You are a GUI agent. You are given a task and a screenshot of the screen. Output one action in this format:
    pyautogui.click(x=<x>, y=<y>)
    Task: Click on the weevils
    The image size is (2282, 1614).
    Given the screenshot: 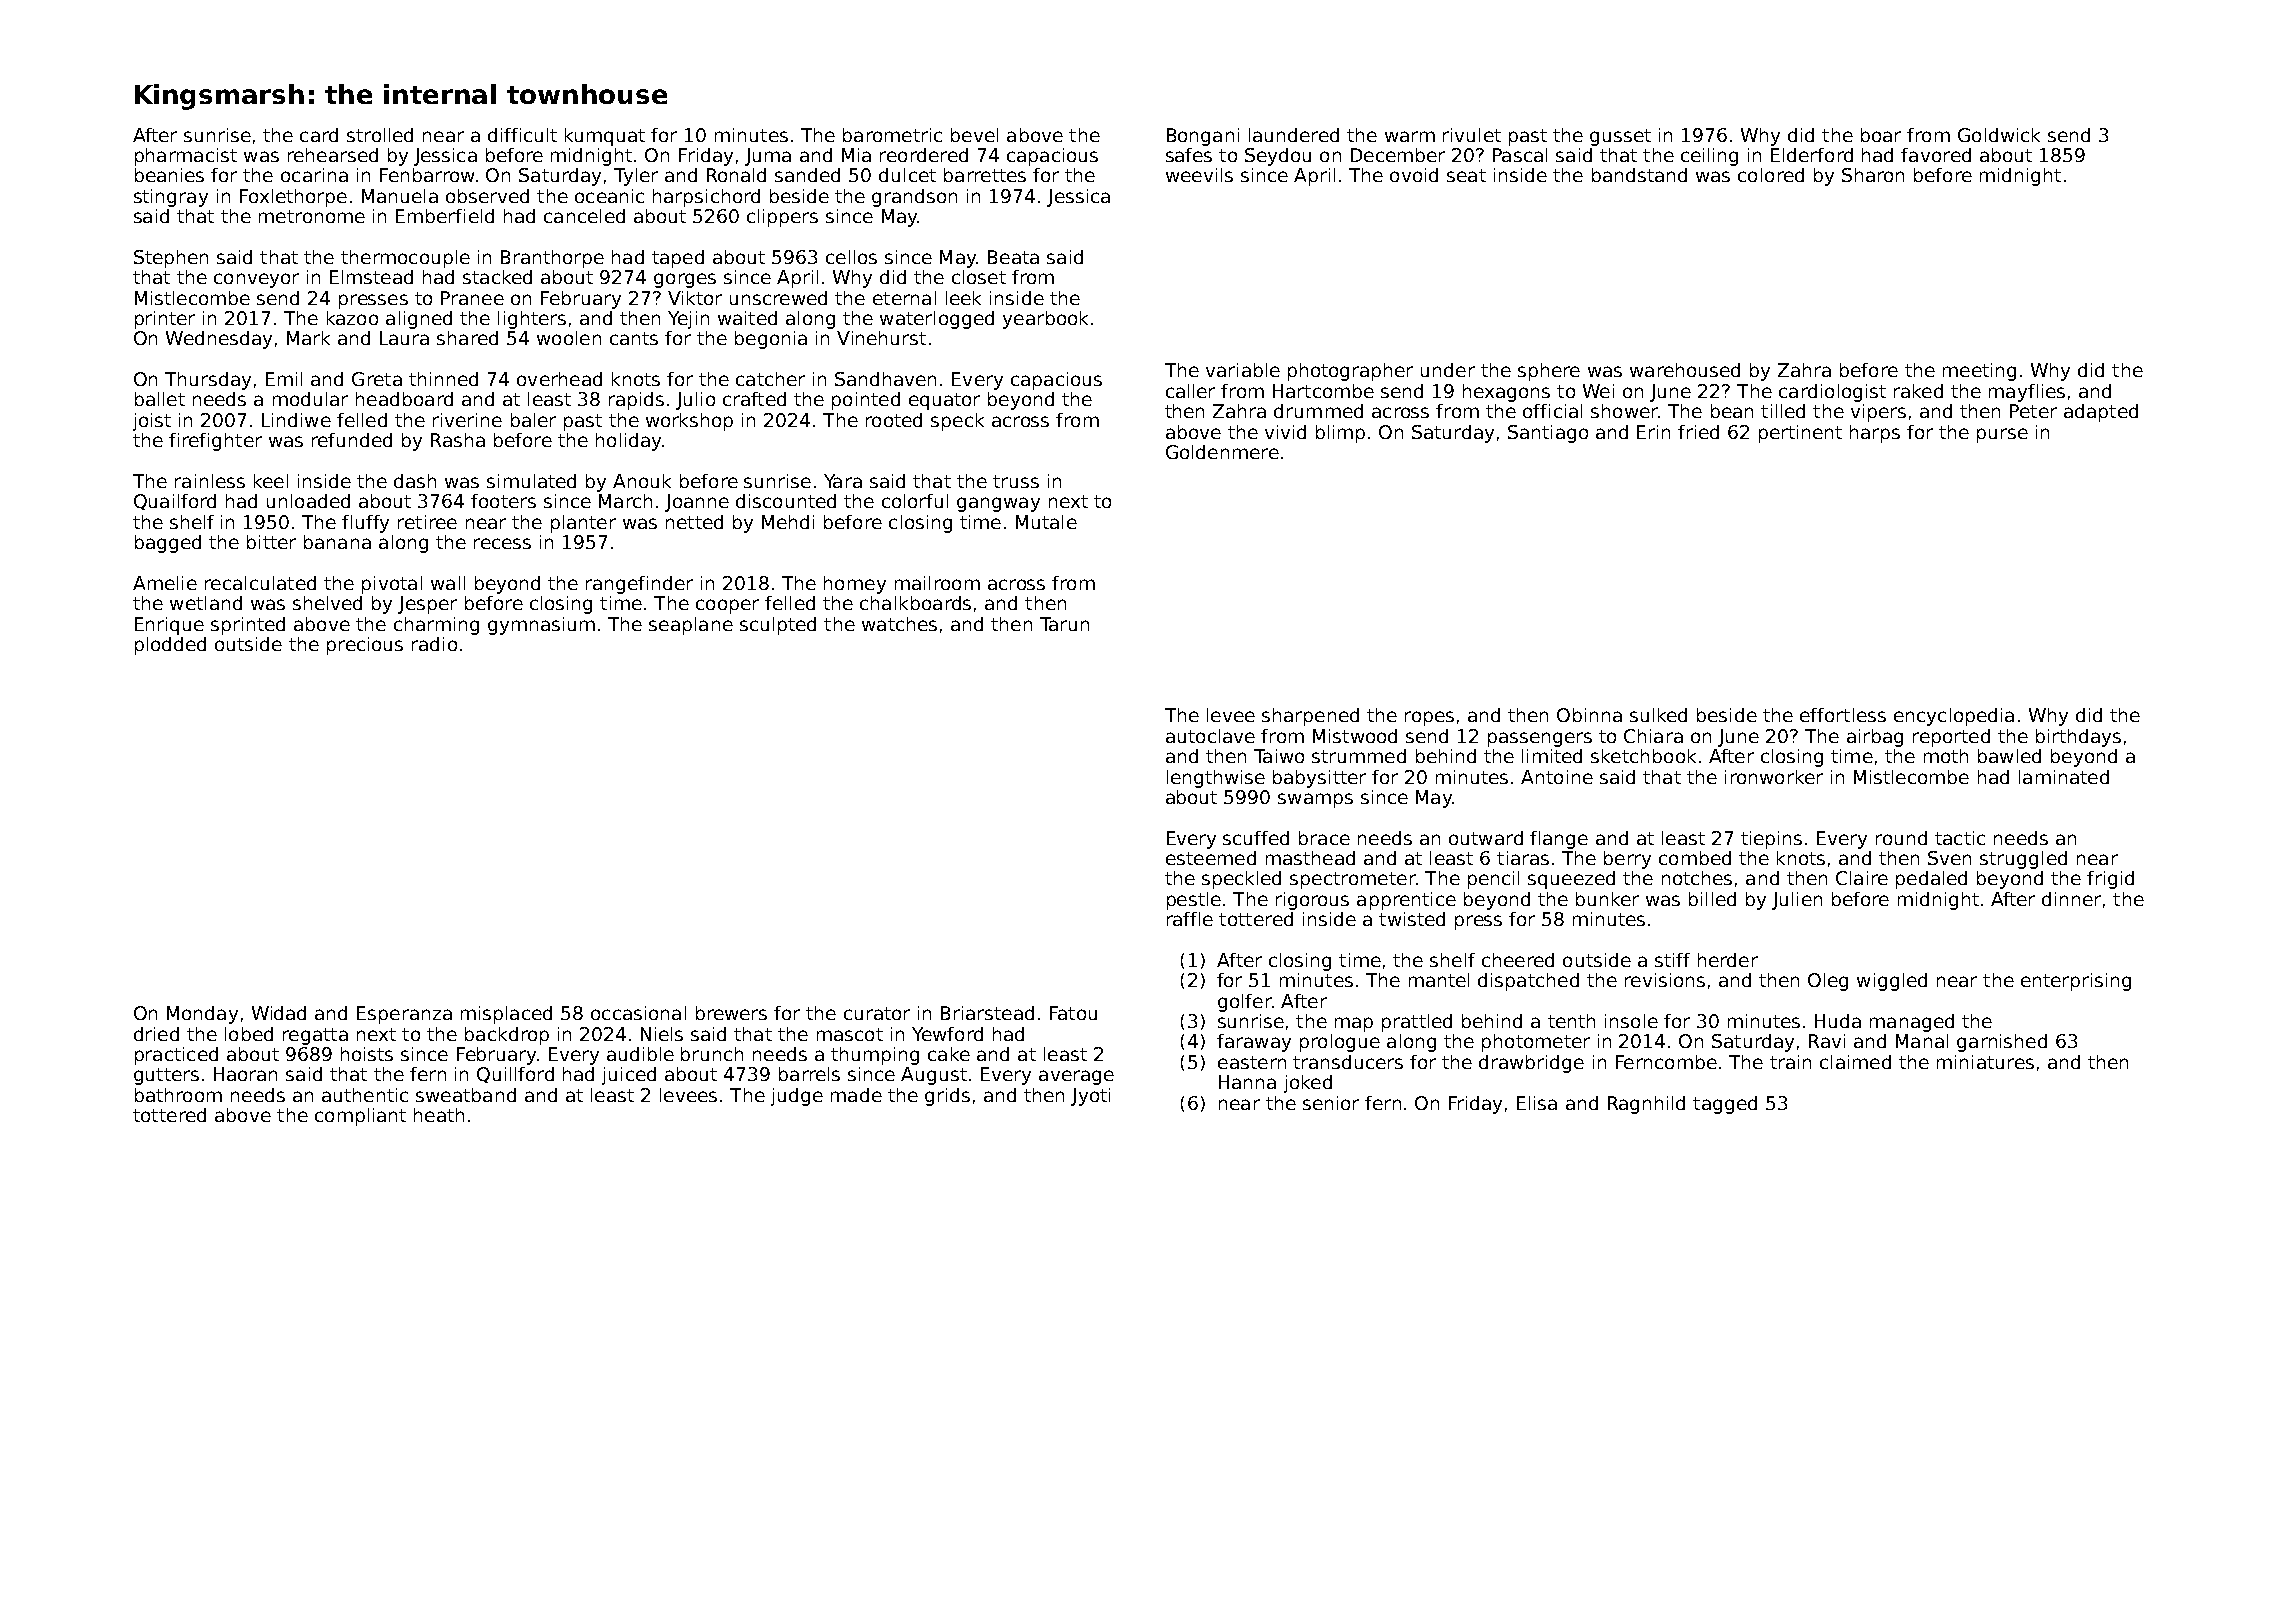 What is the action you would take?
    pyautogui.click(x=1199, y=175)
